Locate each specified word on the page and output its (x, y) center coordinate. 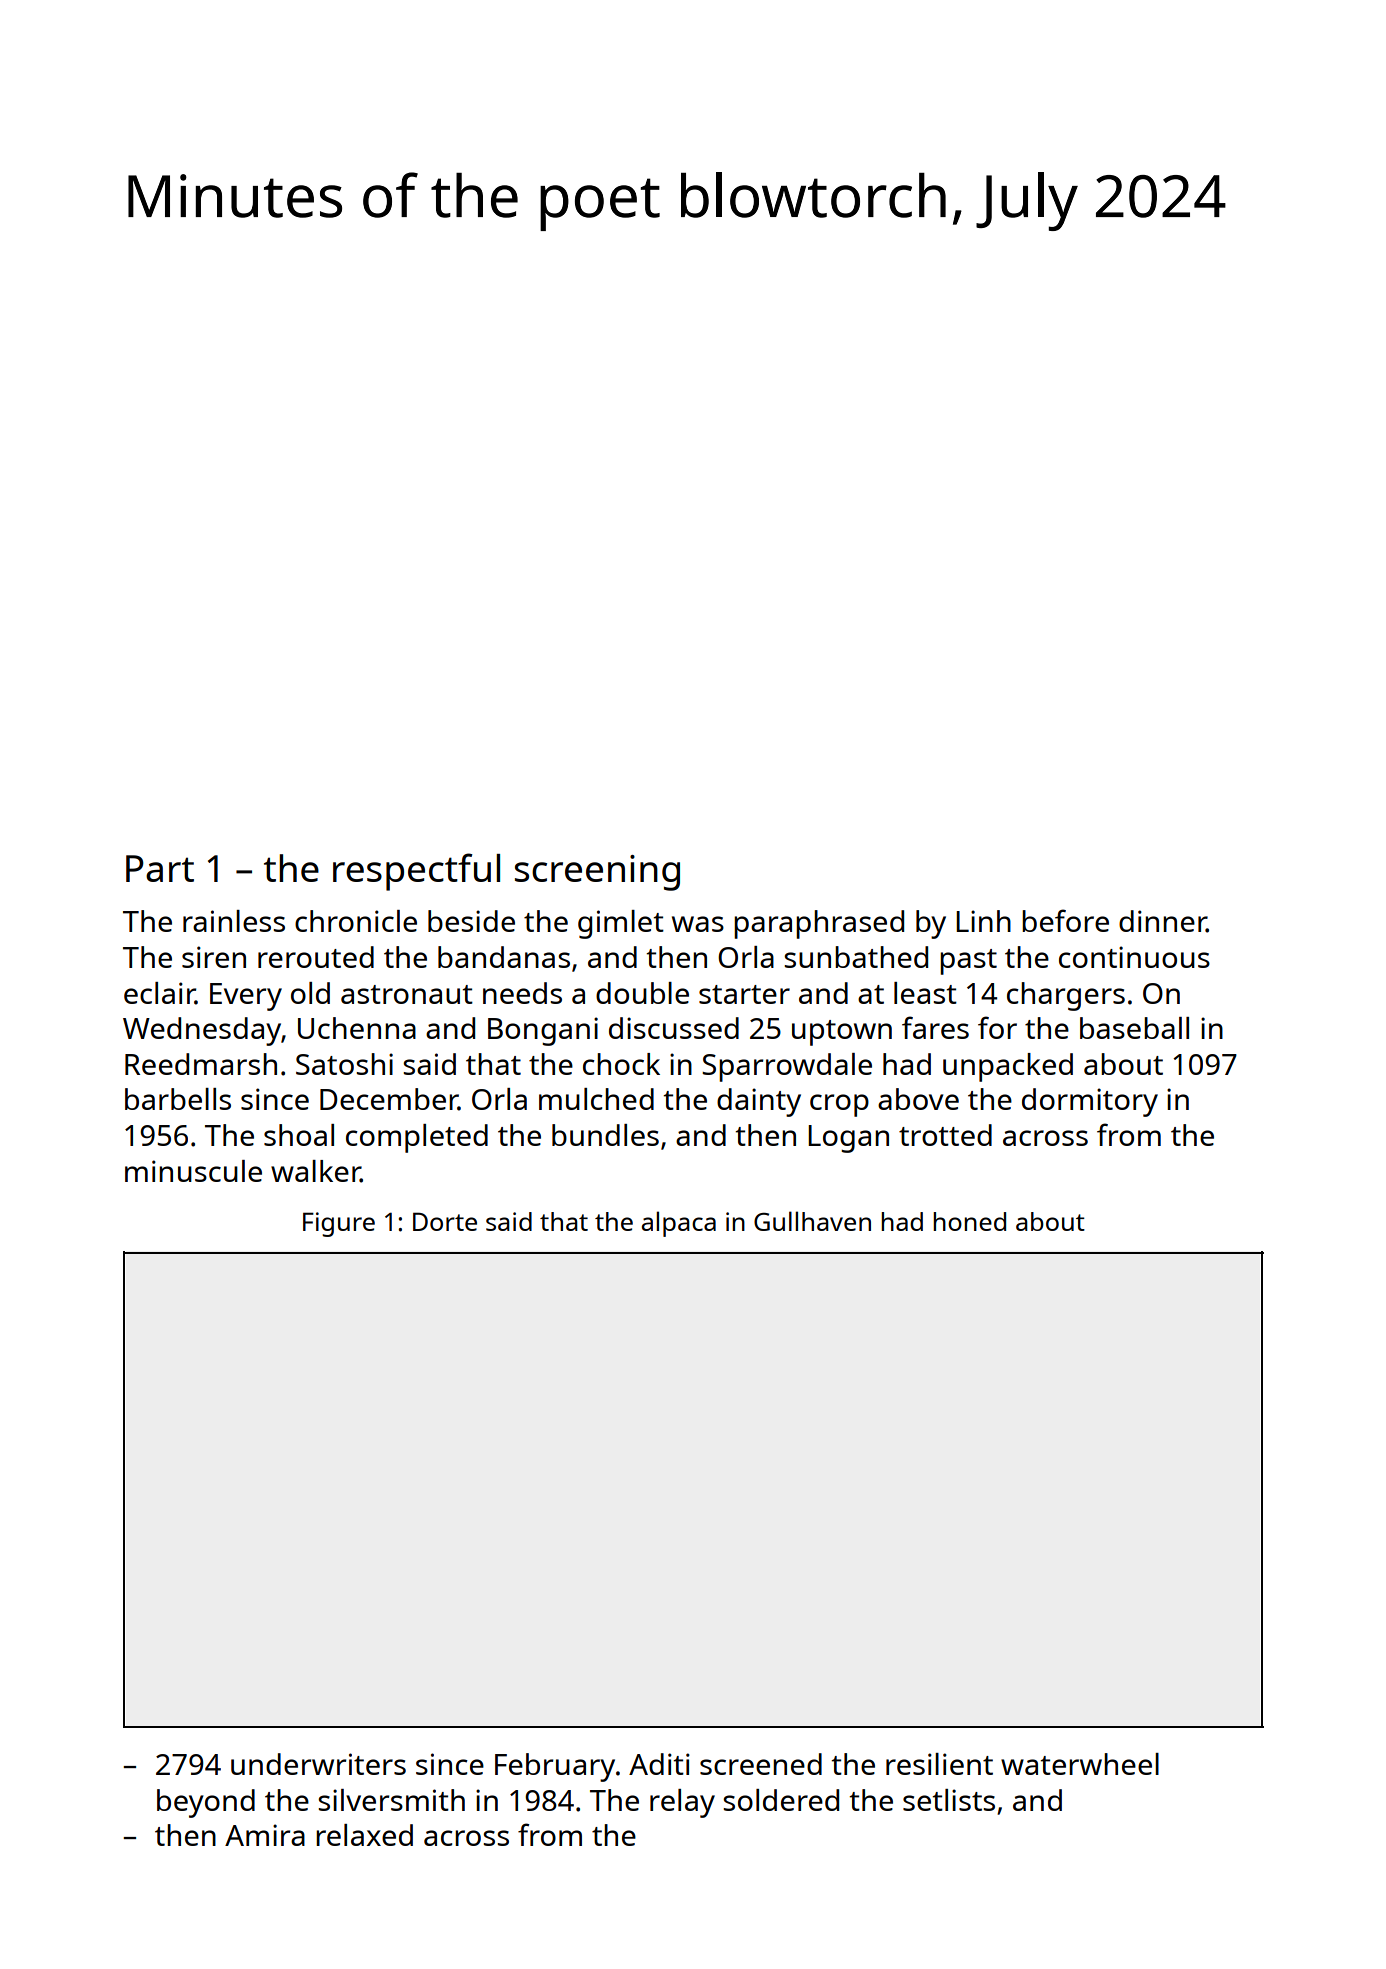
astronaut (407, 994)
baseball (1134, 1028)
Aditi (659, 1764)
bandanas (504, 957)
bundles (605, 1135)
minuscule (193, 1171)
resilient (939, 1764)
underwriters (318, 1764)
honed (969, 1221)
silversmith (391, 1800)
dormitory (1090, 1102)
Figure (339, 1224)
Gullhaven (812, 1221)
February (555, 1767)
